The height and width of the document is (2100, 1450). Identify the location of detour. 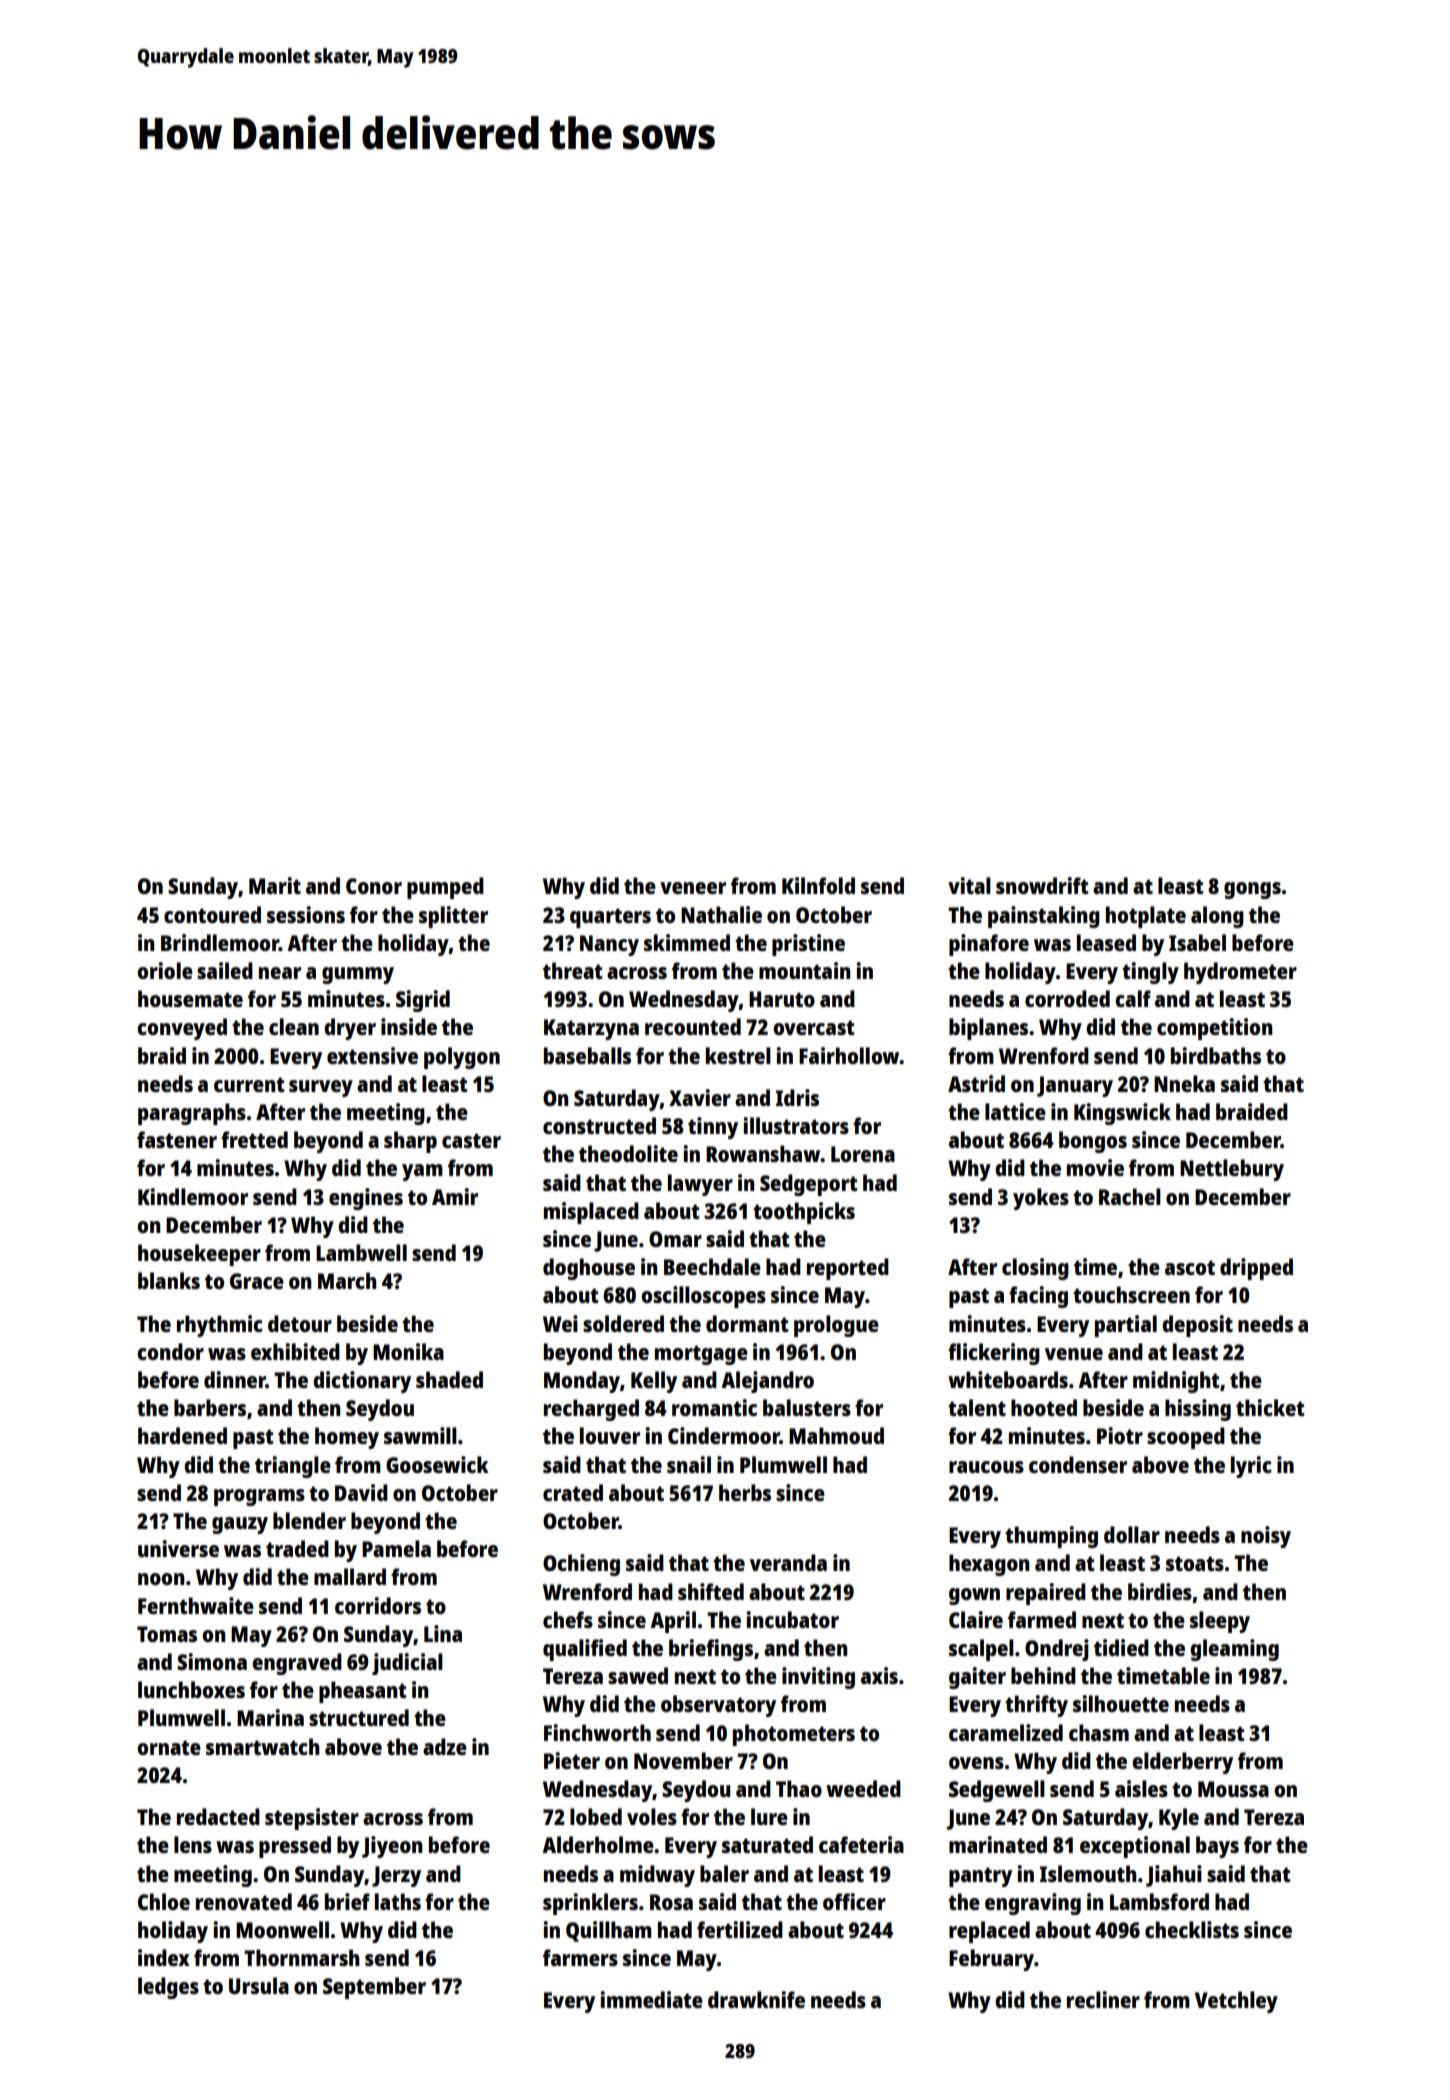
(300, 1323).
